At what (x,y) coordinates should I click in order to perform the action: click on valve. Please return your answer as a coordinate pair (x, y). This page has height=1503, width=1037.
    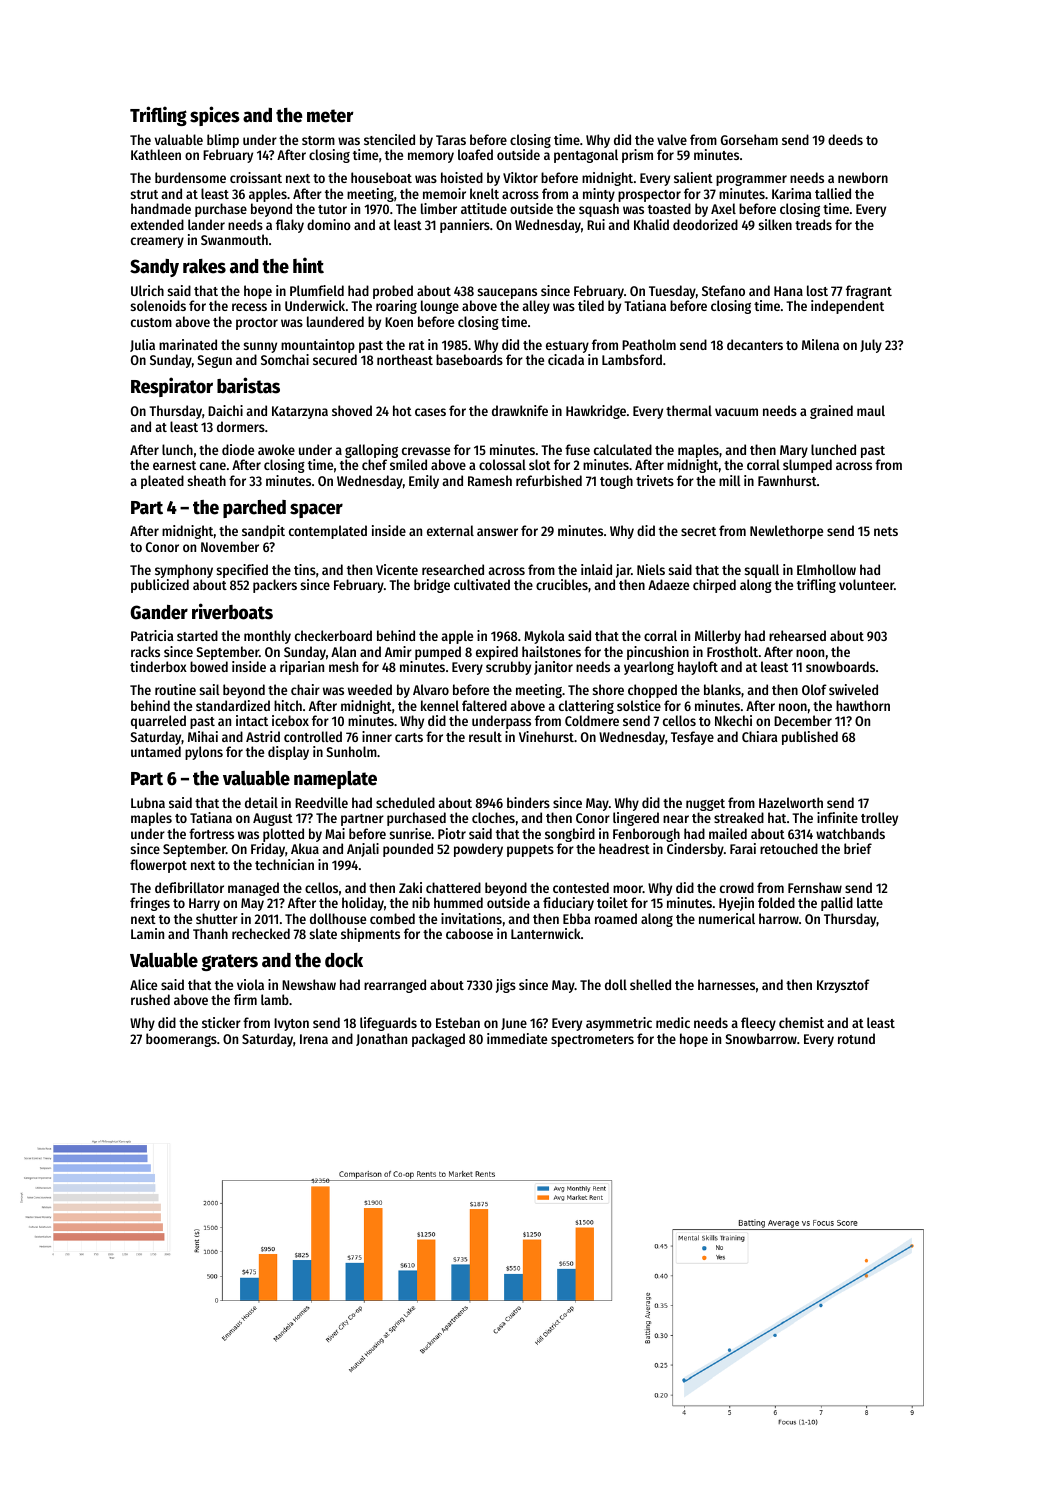
    Looking at the image, I should click on (672, 139).
